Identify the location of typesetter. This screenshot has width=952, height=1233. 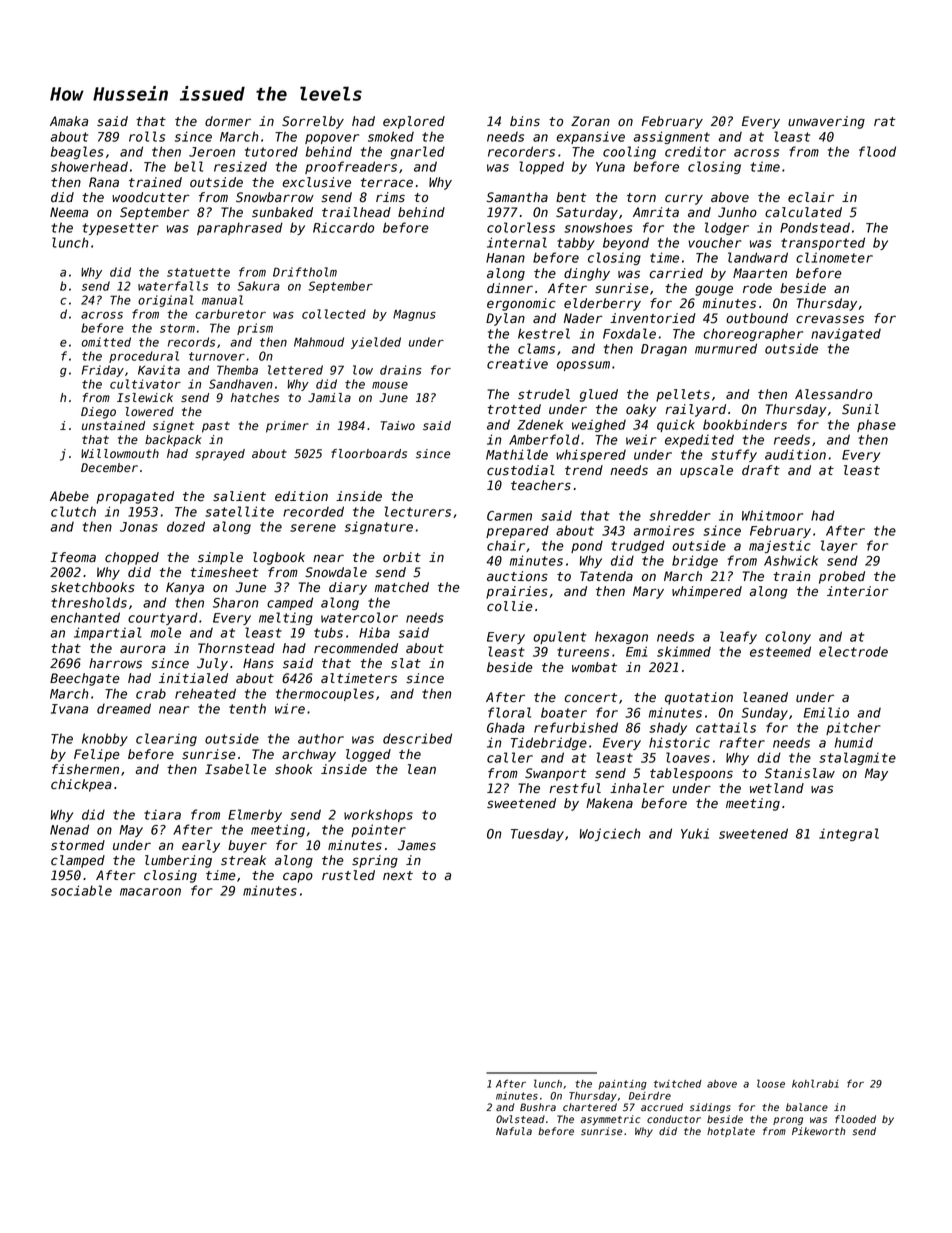
(121, 229).
